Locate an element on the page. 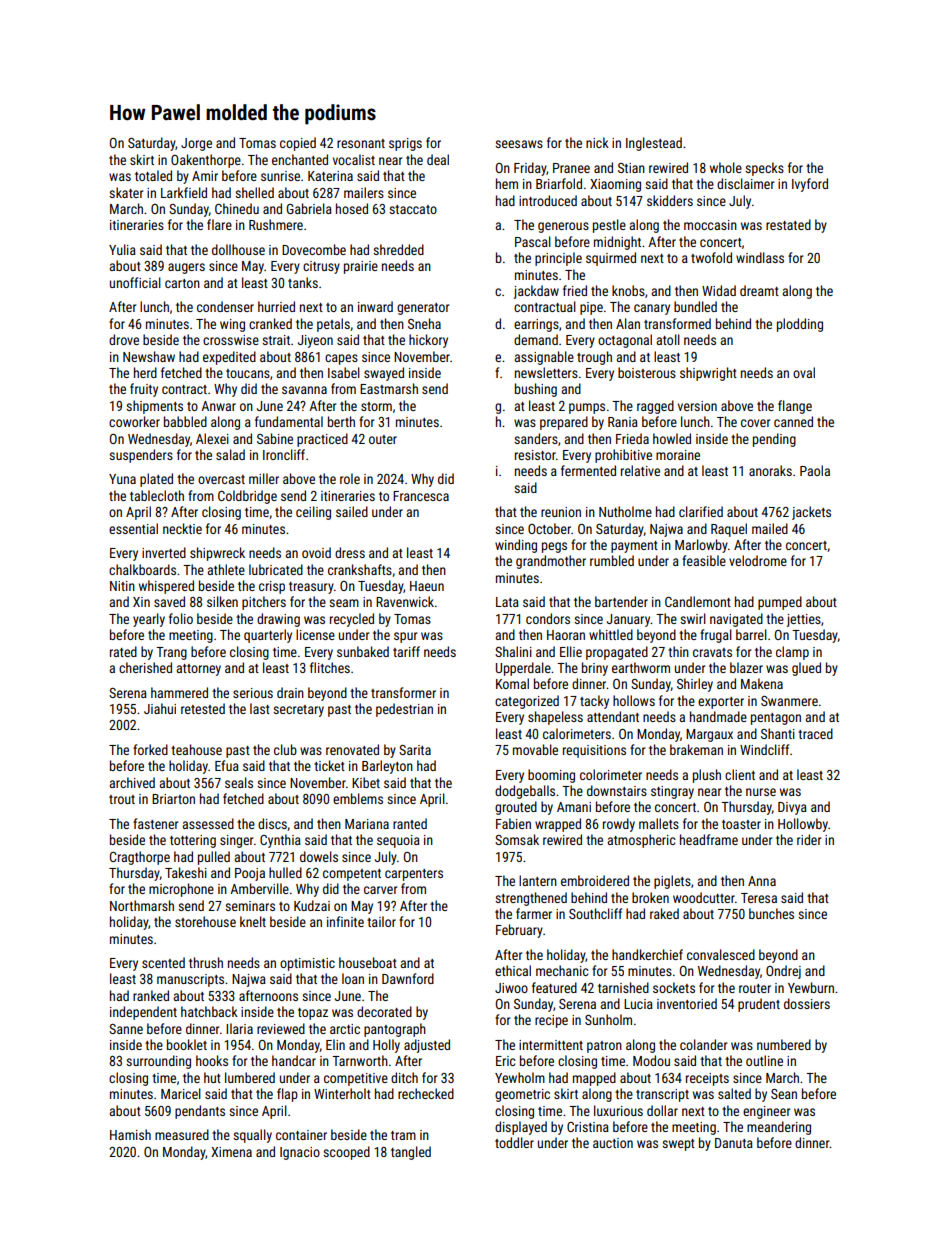  Makena is located at coordinates (762, 683).
